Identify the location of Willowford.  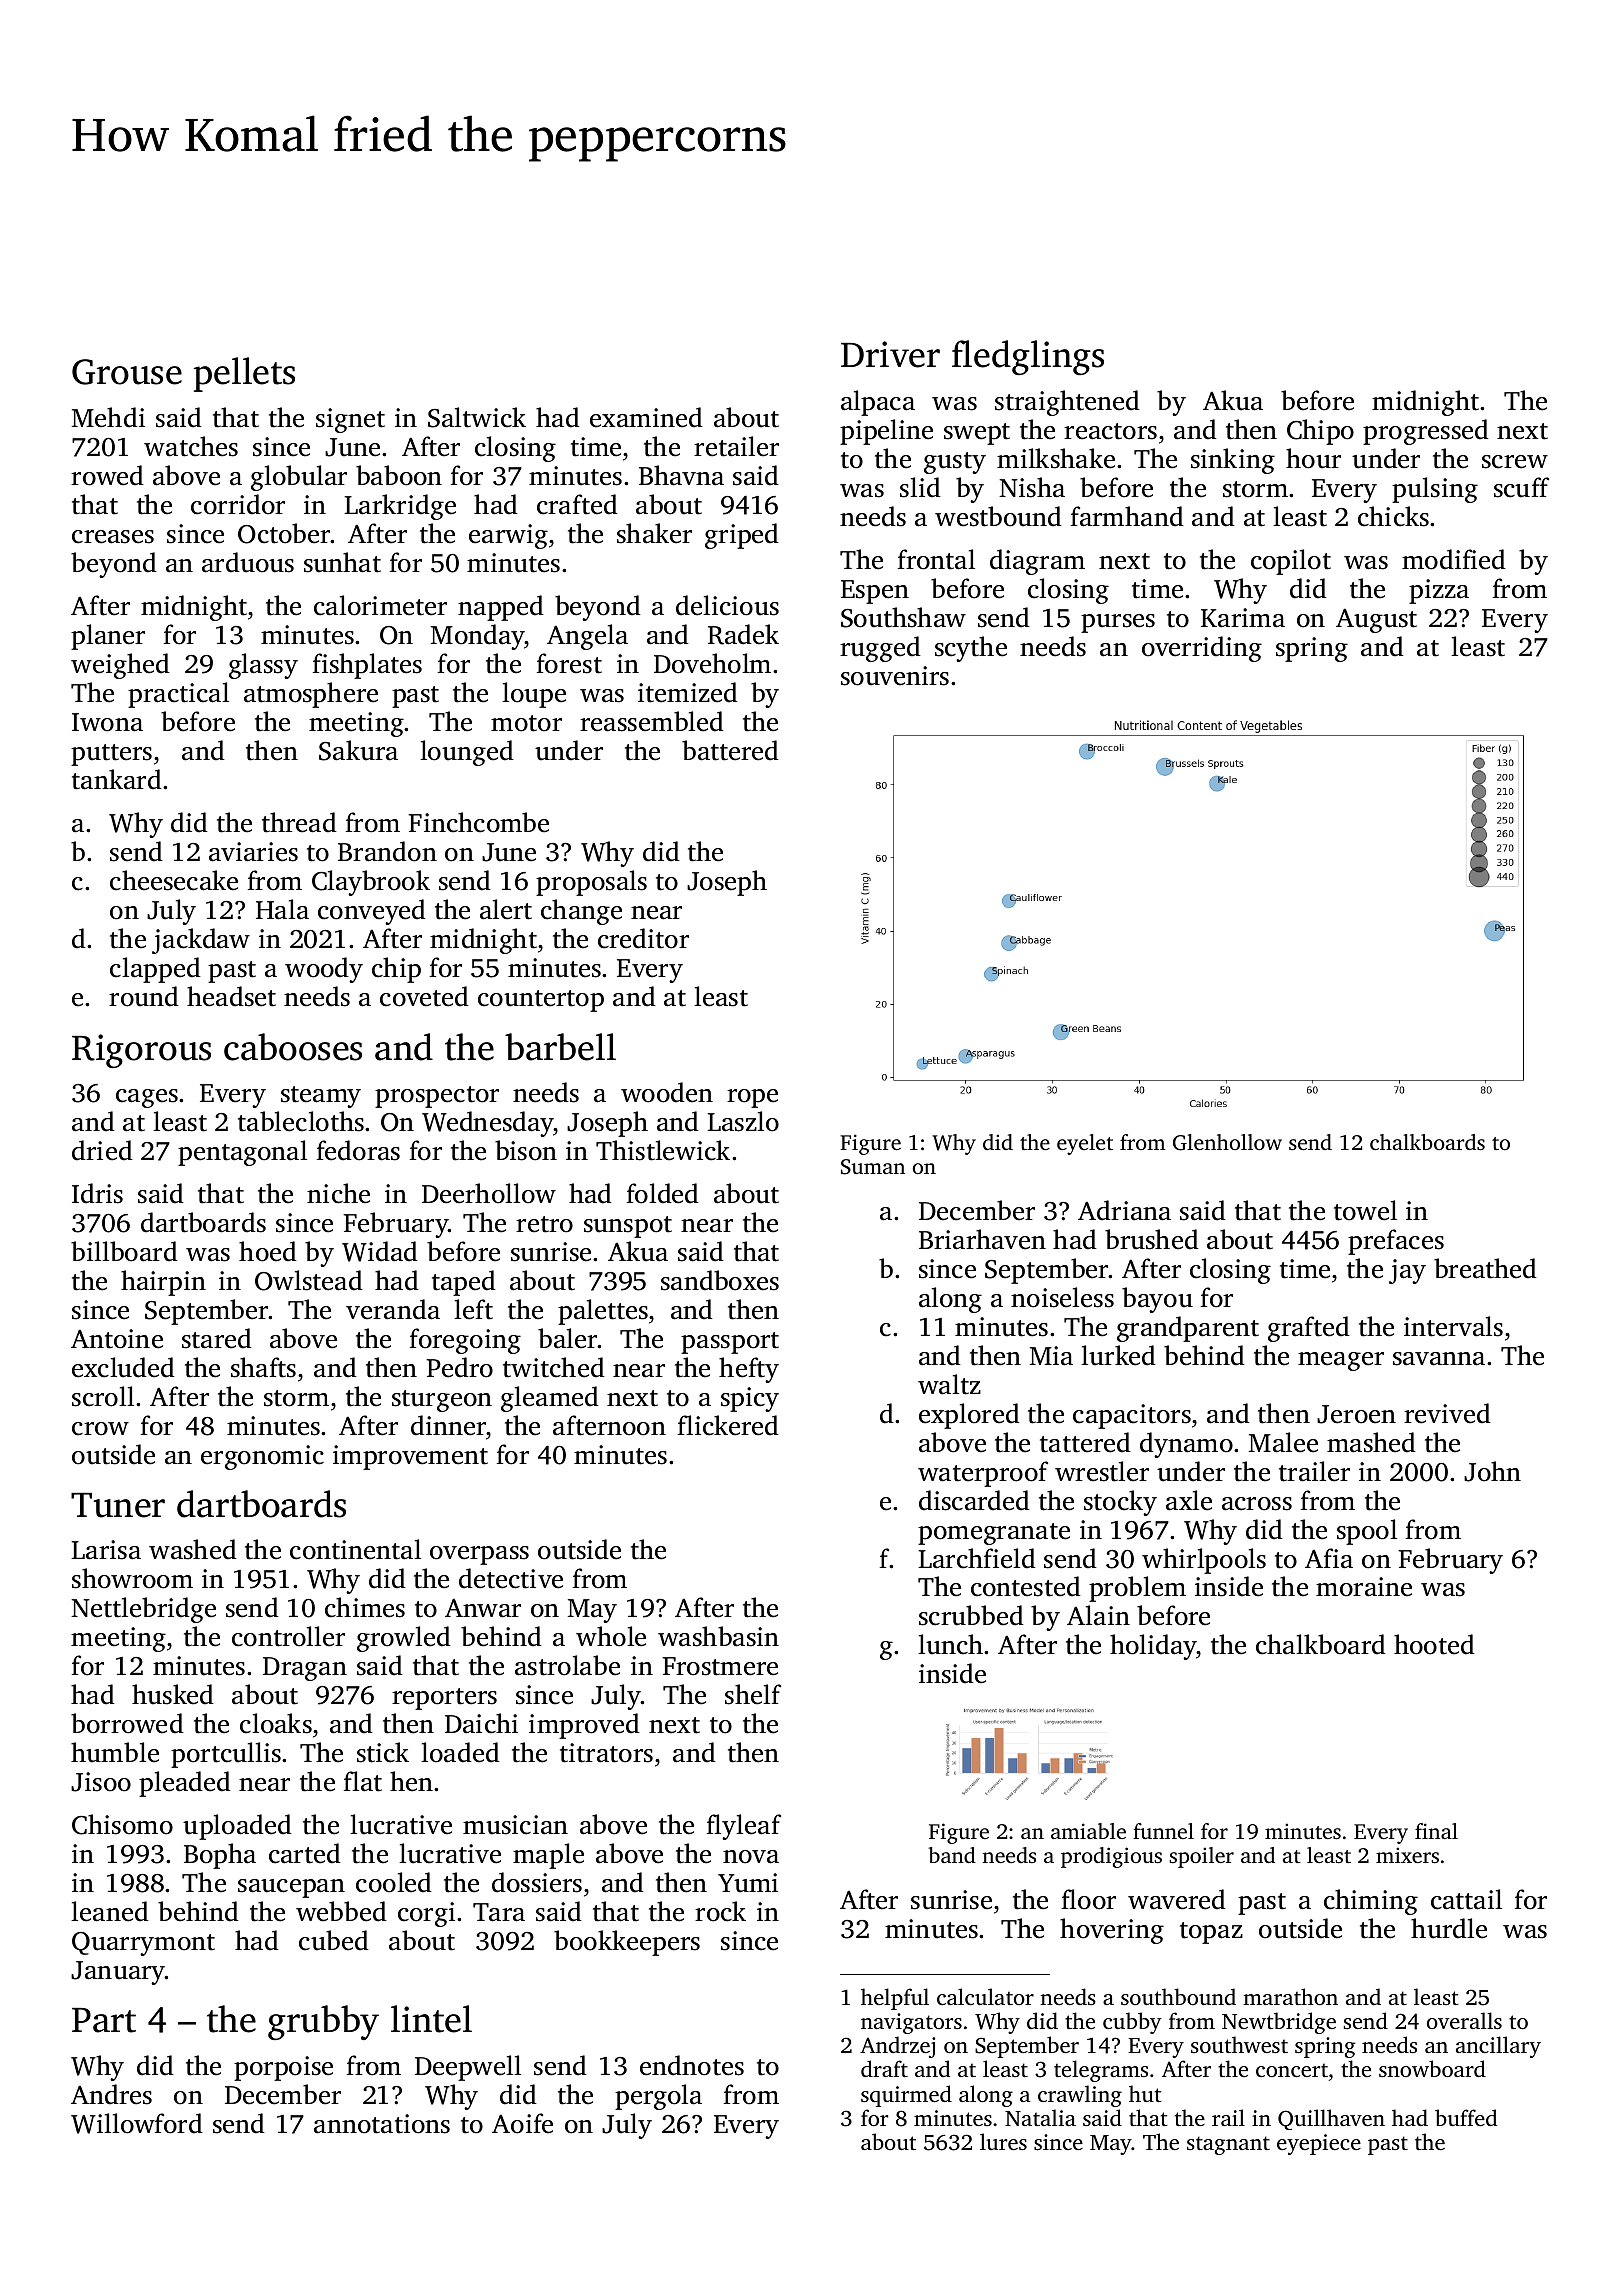
(137, 2123).
